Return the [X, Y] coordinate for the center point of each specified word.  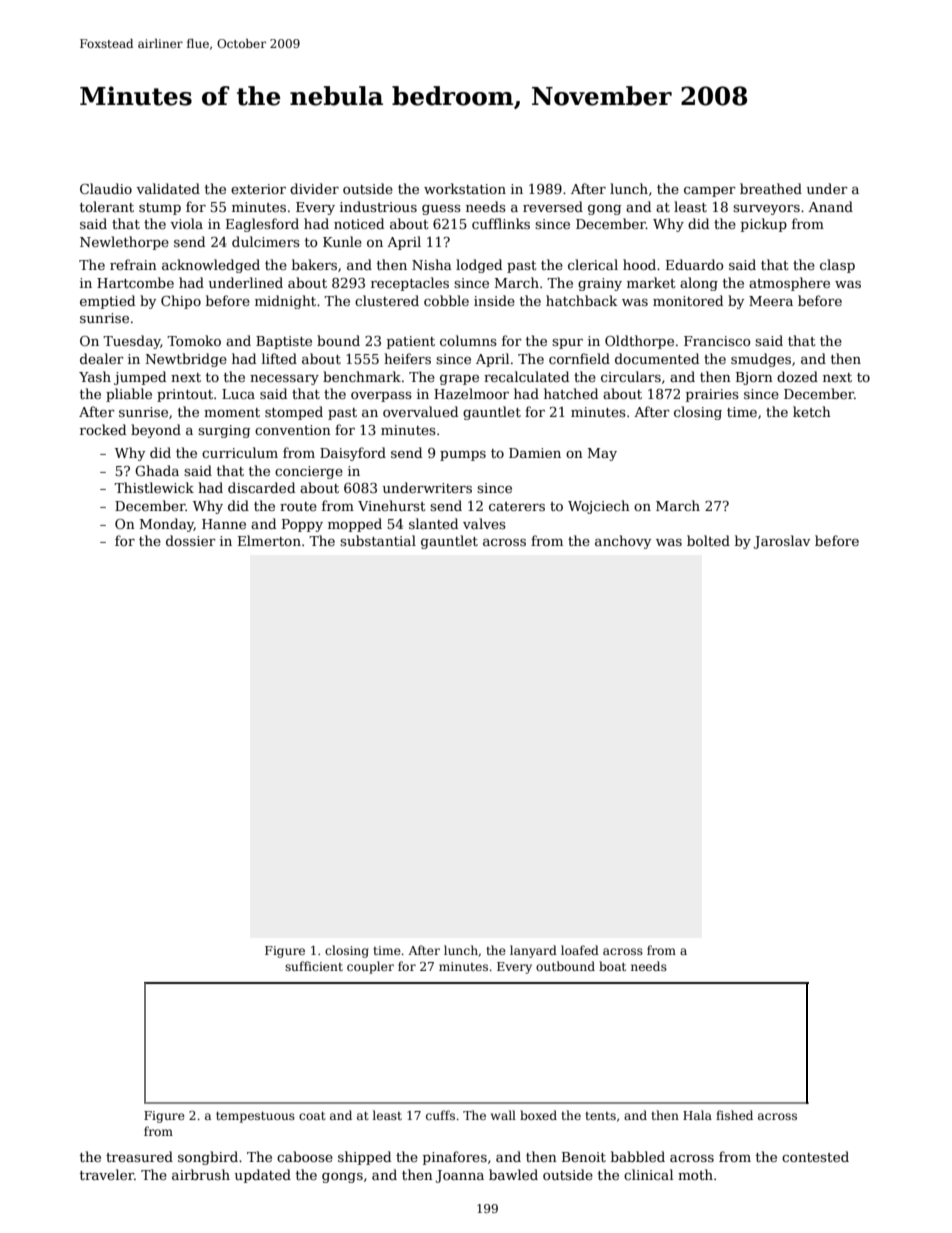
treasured [139, 1156]
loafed [580, 950]
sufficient [314, 966]
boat [612, 966]
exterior [258, 189]
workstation [465, 188]
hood [639, 264]
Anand [830, 206]
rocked [103, 429]
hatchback [582, 300]
